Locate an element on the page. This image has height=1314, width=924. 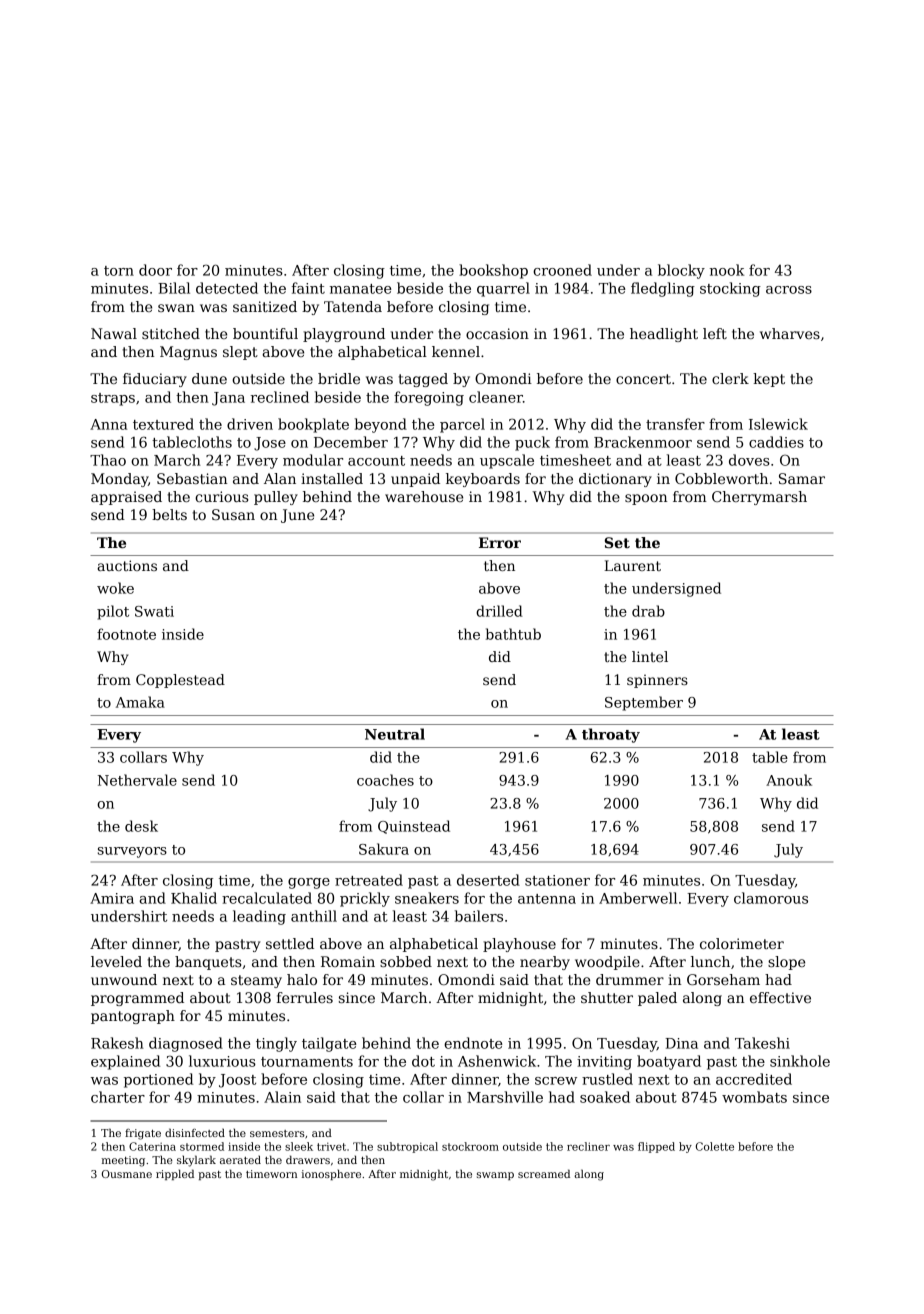
drilled is located at coordinates (499, 611).
